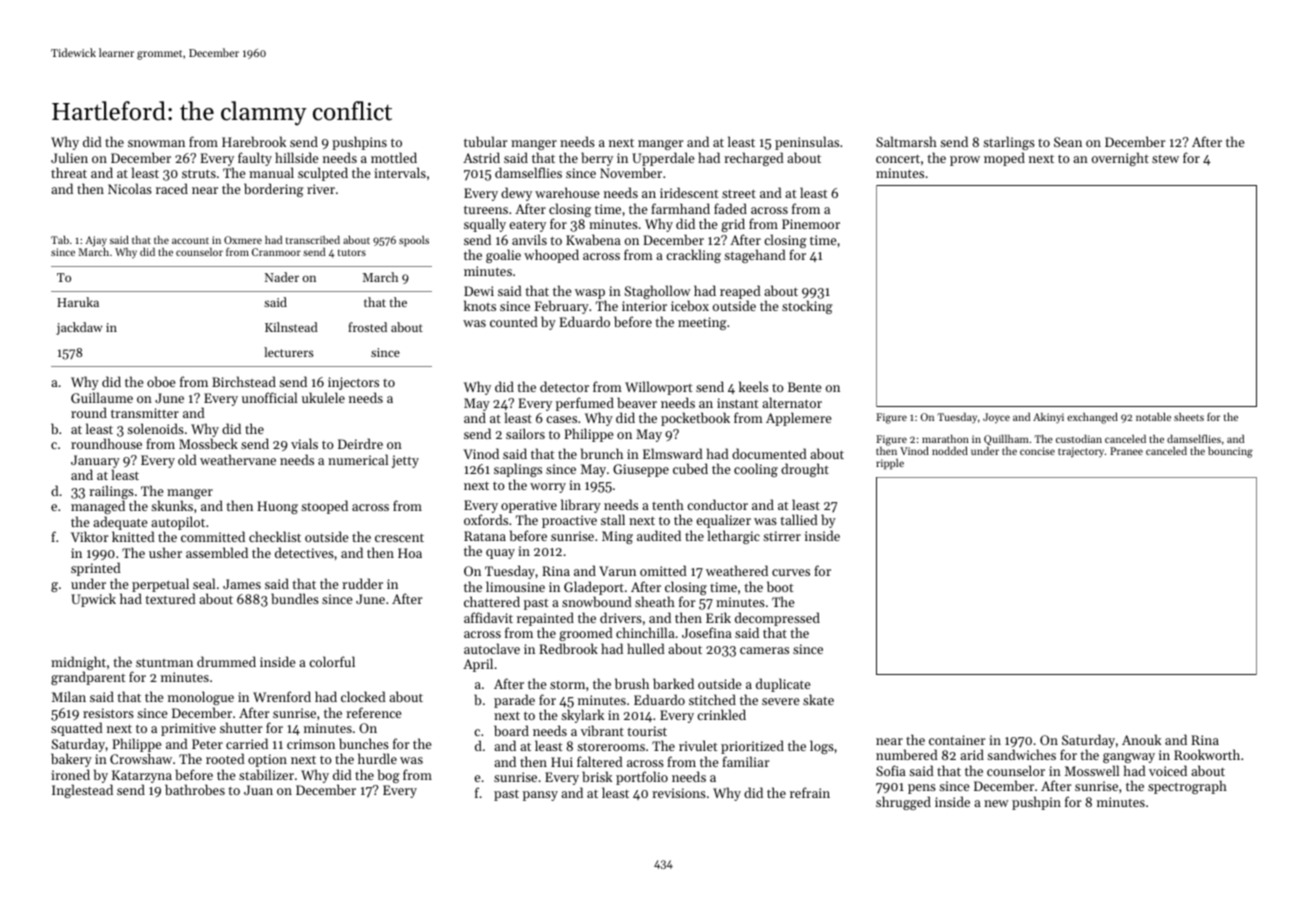 This page has height=924, width=1308. I want to click on Sean, so click(1068, 142).
